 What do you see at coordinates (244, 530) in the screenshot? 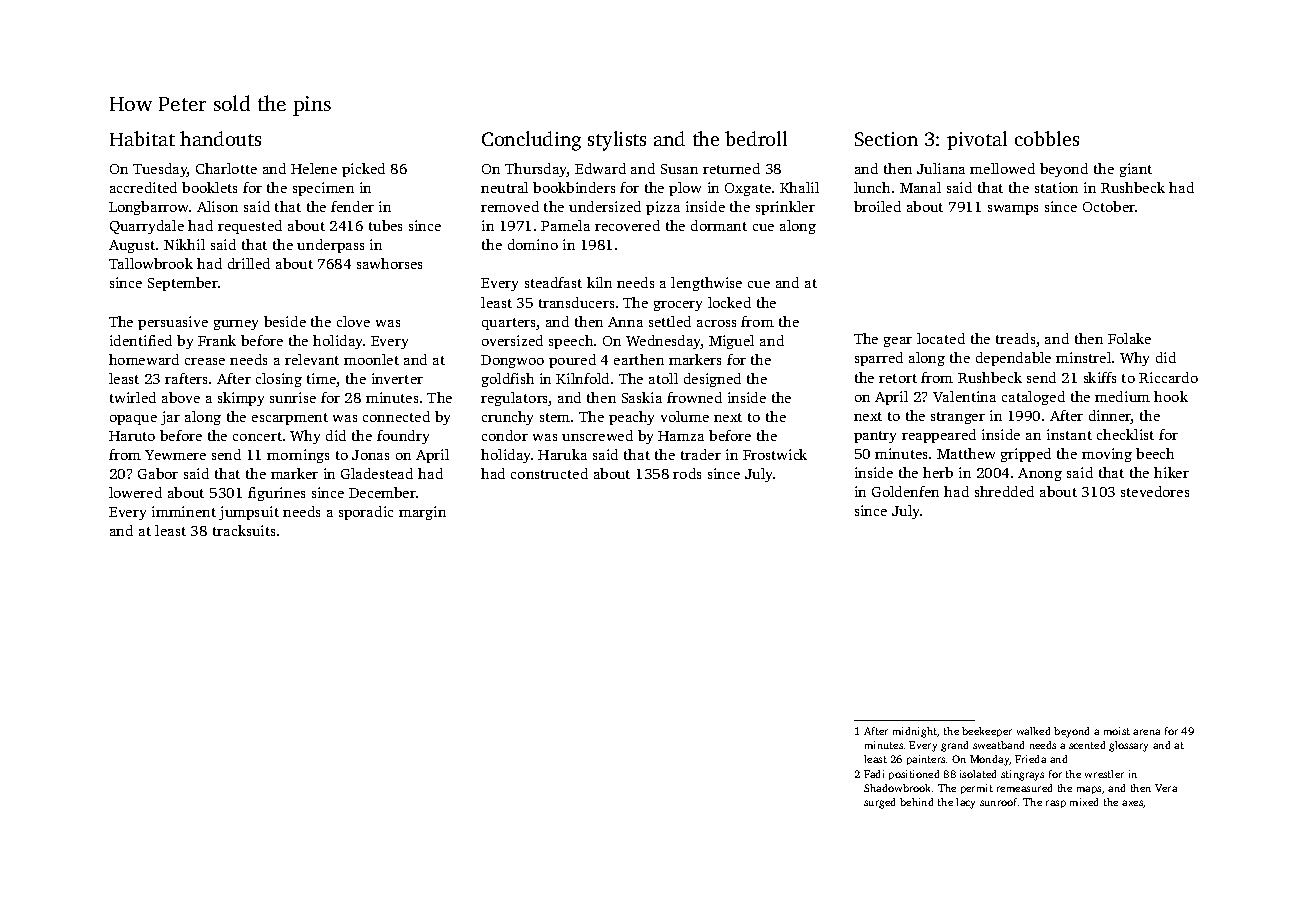
I see `tracksuits` at bounding box center [244, 530].
